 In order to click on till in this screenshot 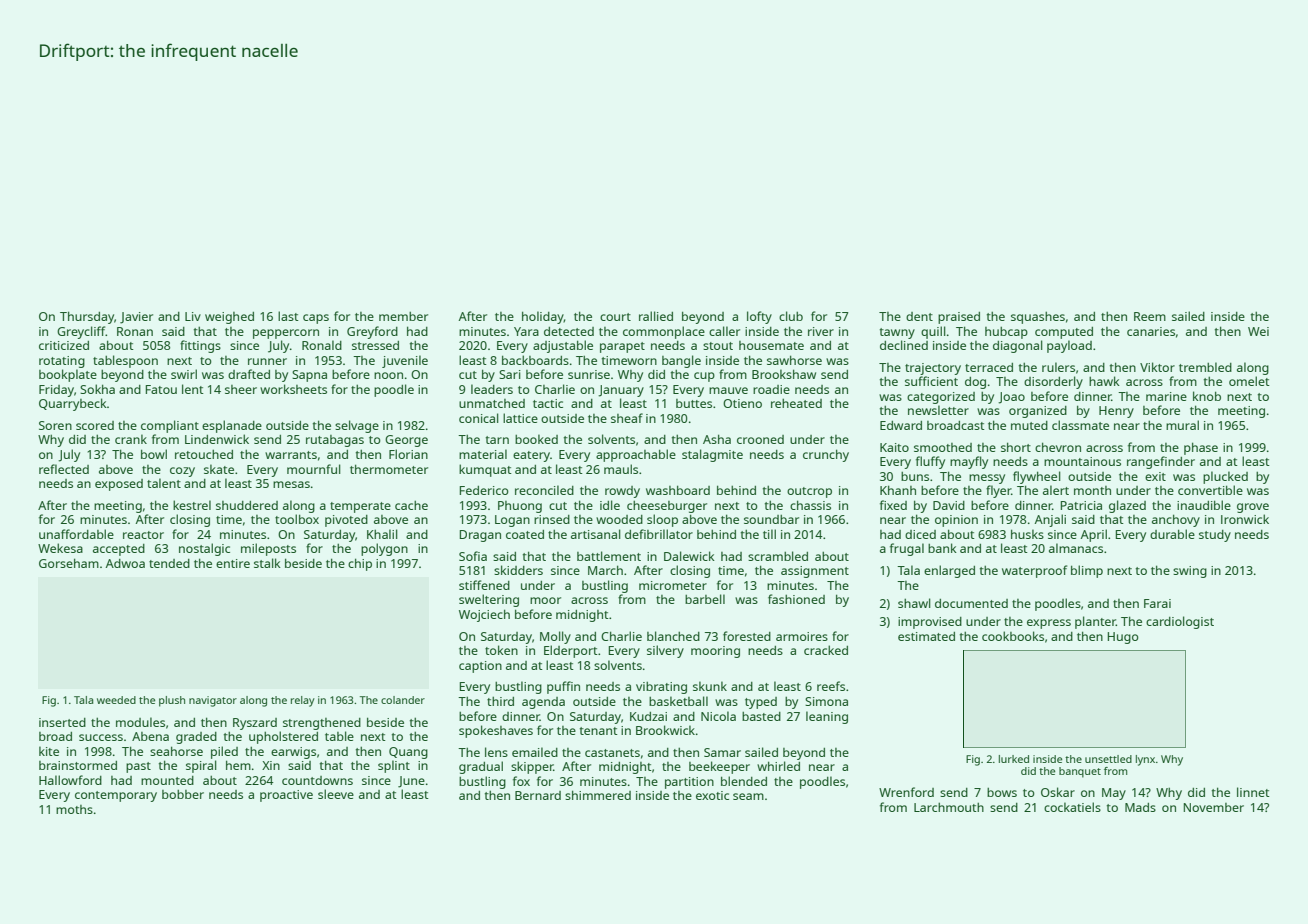, I will do `click(769, 534)`.
